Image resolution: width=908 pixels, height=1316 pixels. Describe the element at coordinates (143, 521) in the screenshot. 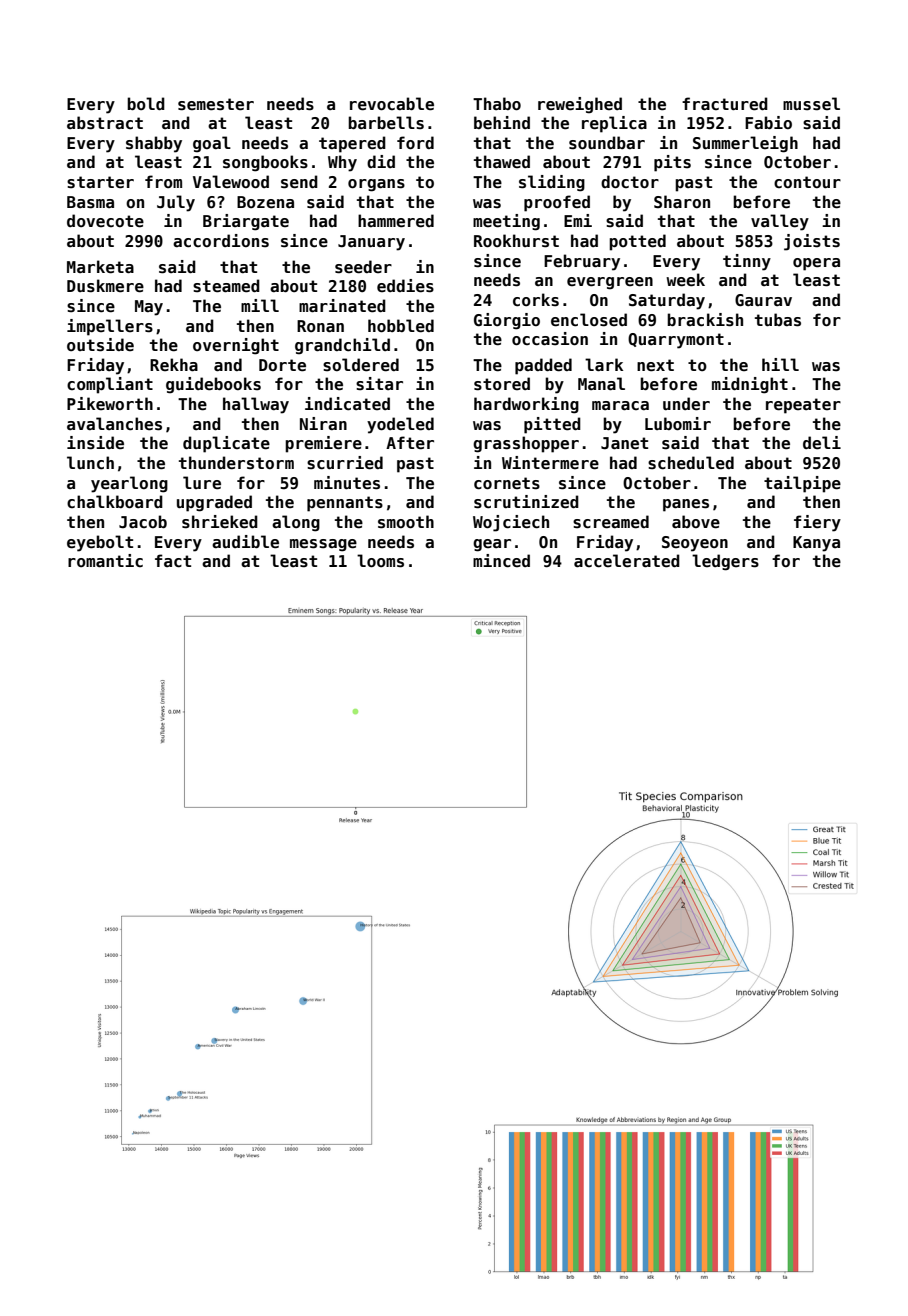

I see `Jacob` at that location.
